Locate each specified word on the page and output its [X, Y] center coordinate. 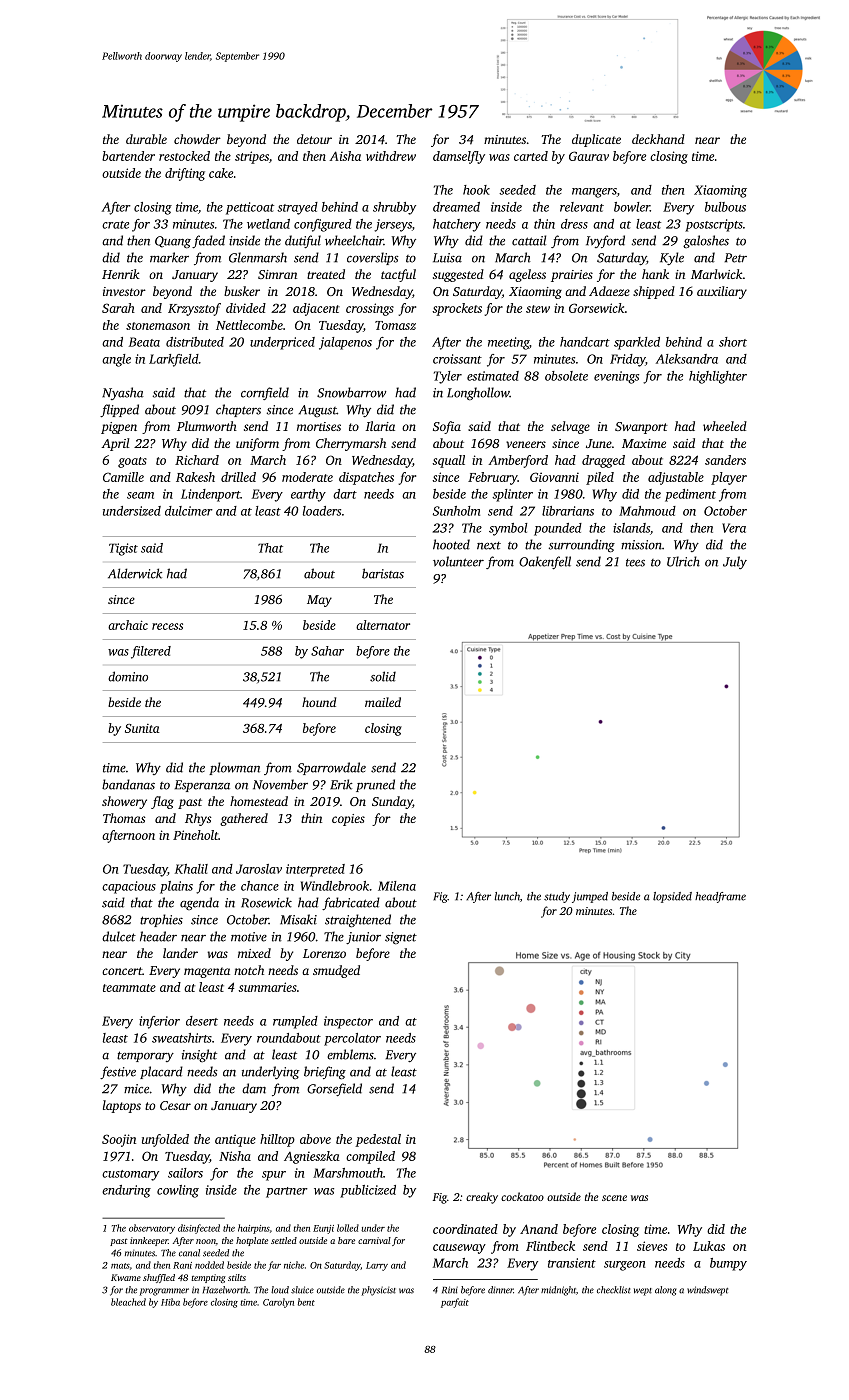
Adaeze [609, 291]
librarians [568, 511]
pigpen [119, 428]
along [666, 1291]
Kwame [126, 1277]
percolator [352, 1039]
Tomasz [395, 325]
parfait [455, 1303]
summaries [267, 987]
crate [115, 225]
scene [614, 1198]
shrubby [394, 208]
